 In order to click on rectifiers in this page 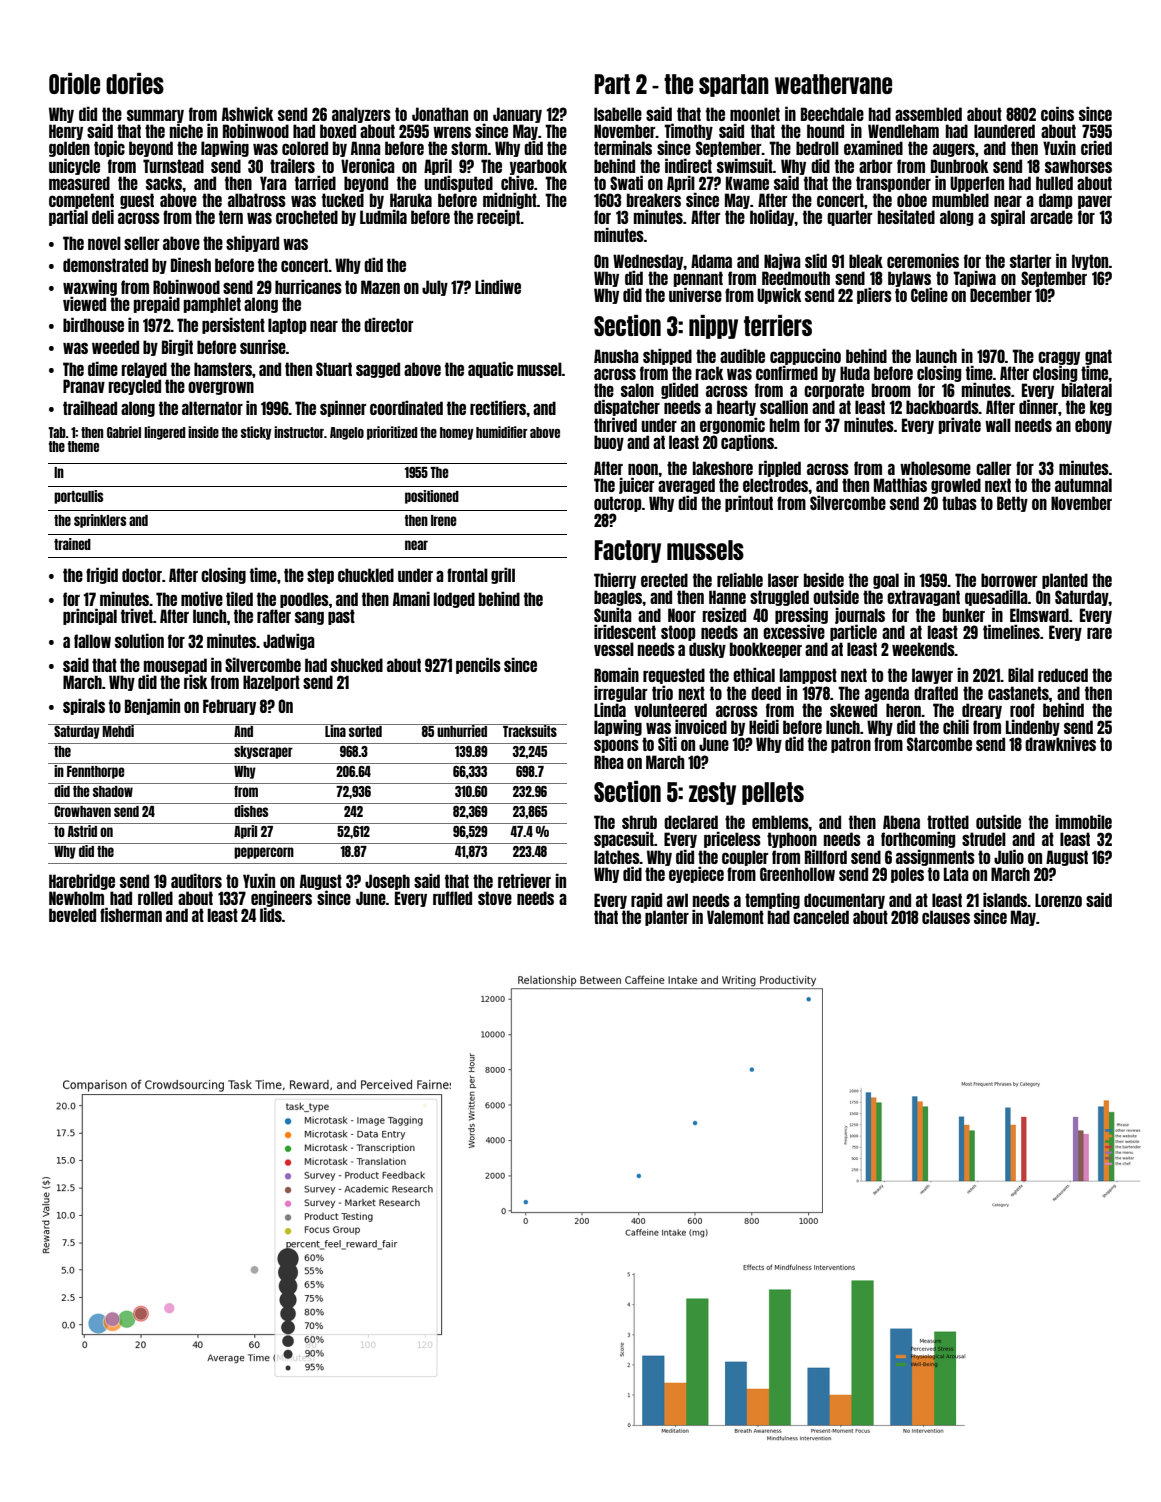, I will do `click(498, 407)`.
